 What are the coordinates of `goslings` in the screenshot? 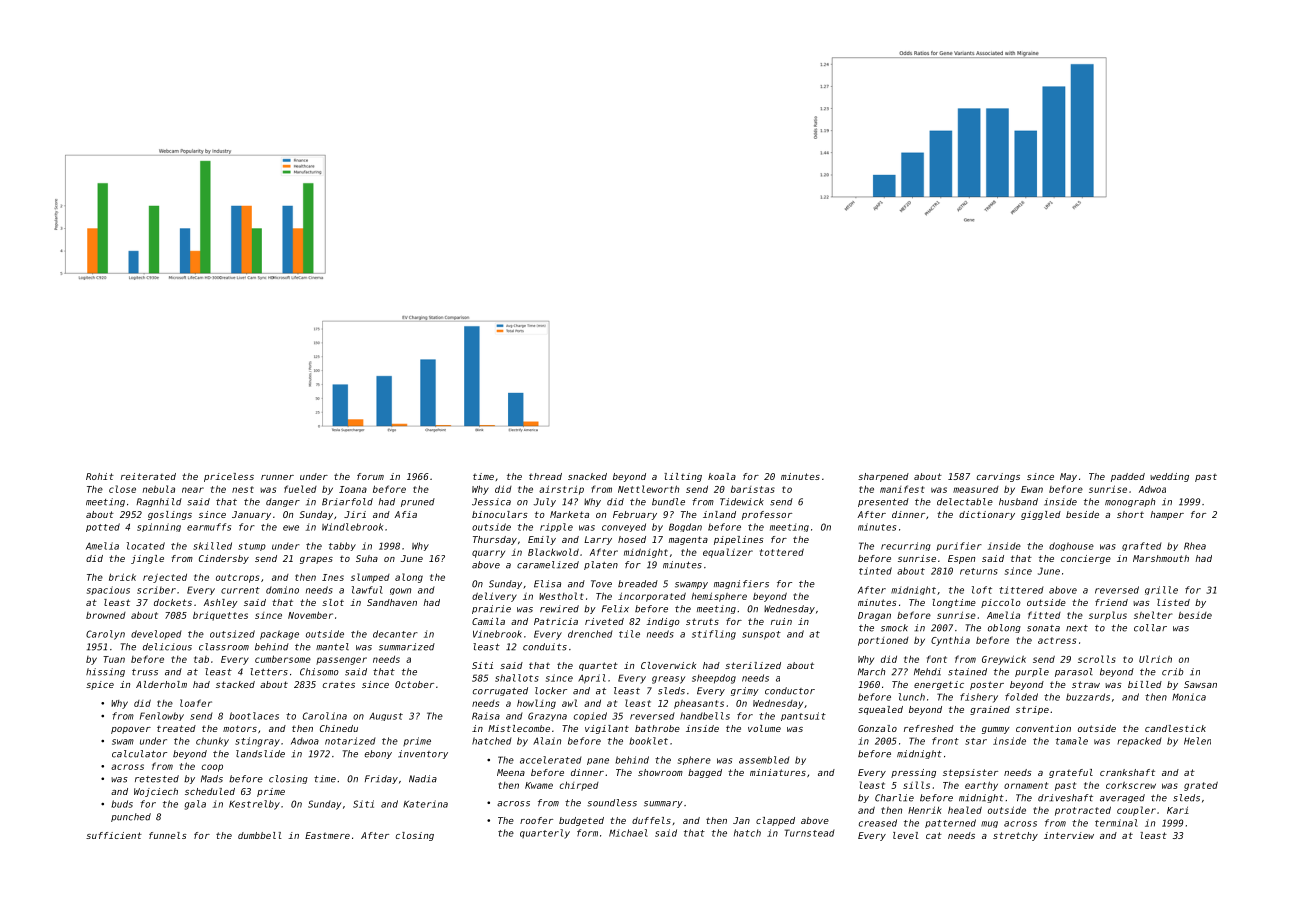 It's located at (170, 515).
